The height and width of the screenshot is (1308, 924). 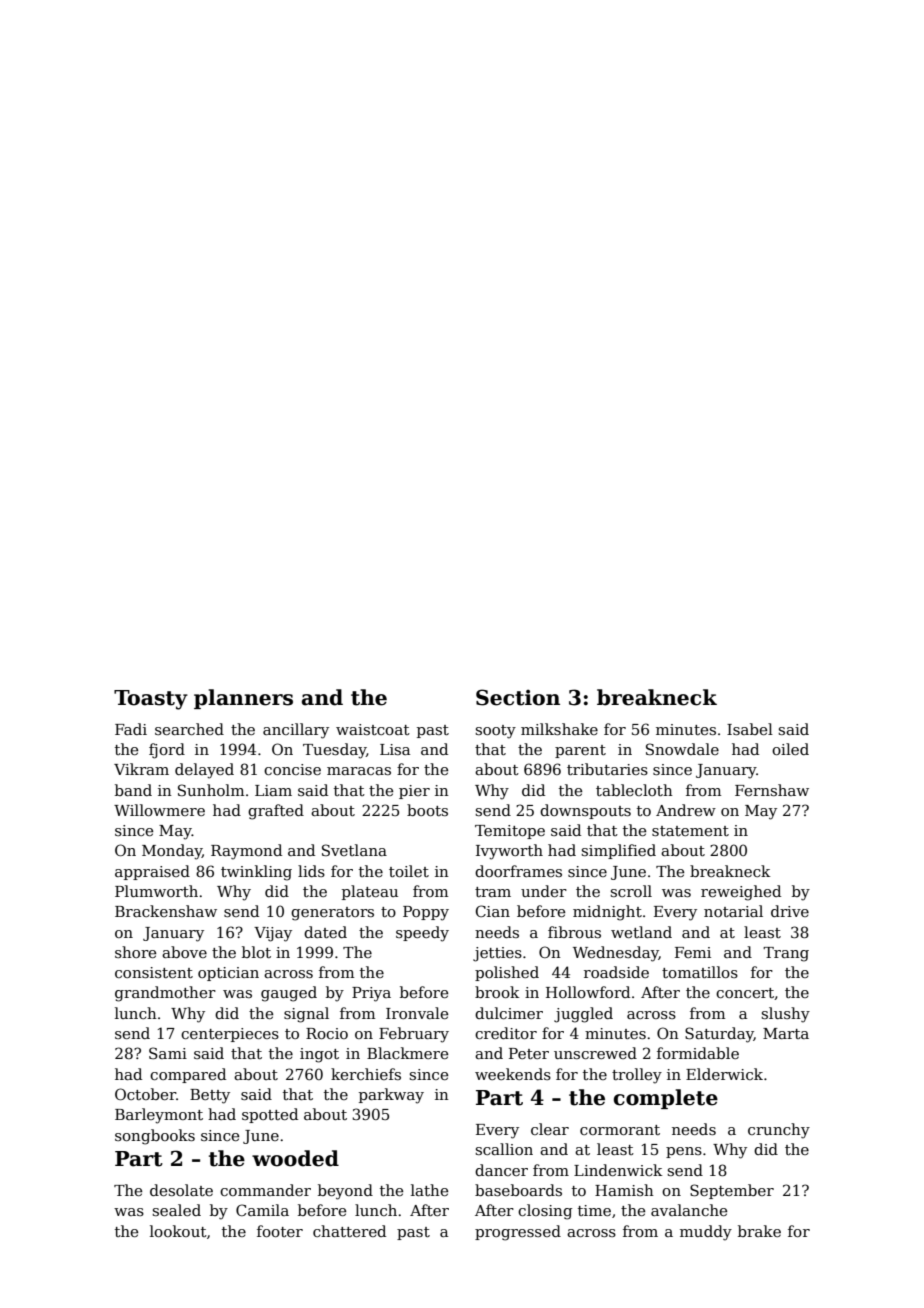 What do you see at coordinates (785, 1015) in the screenshot?
I see `slushy` at bounding box center [785, 1015].
